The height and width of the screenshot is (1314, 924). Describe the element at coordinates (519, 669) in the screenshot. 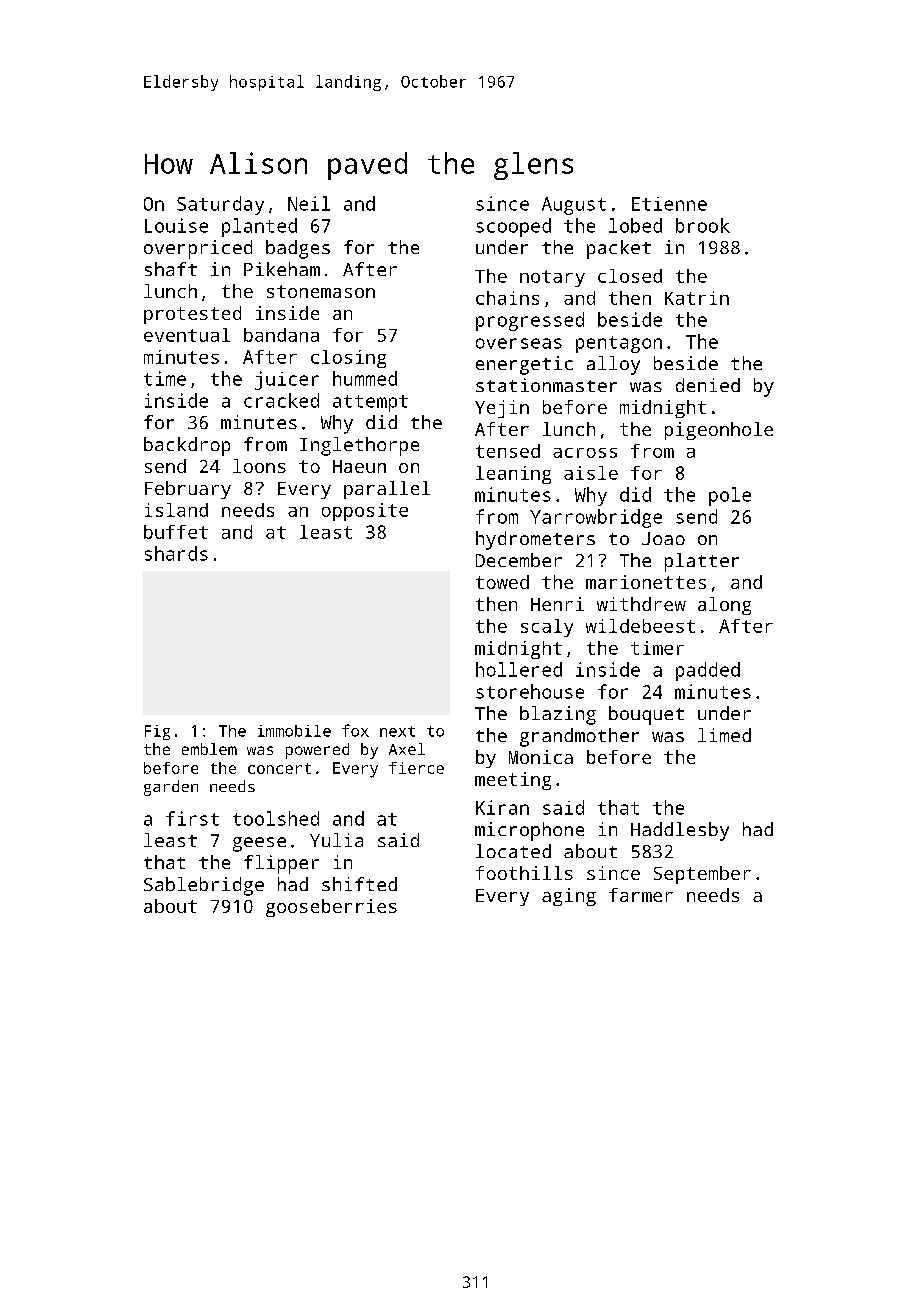

I see `hollered` at that location.
